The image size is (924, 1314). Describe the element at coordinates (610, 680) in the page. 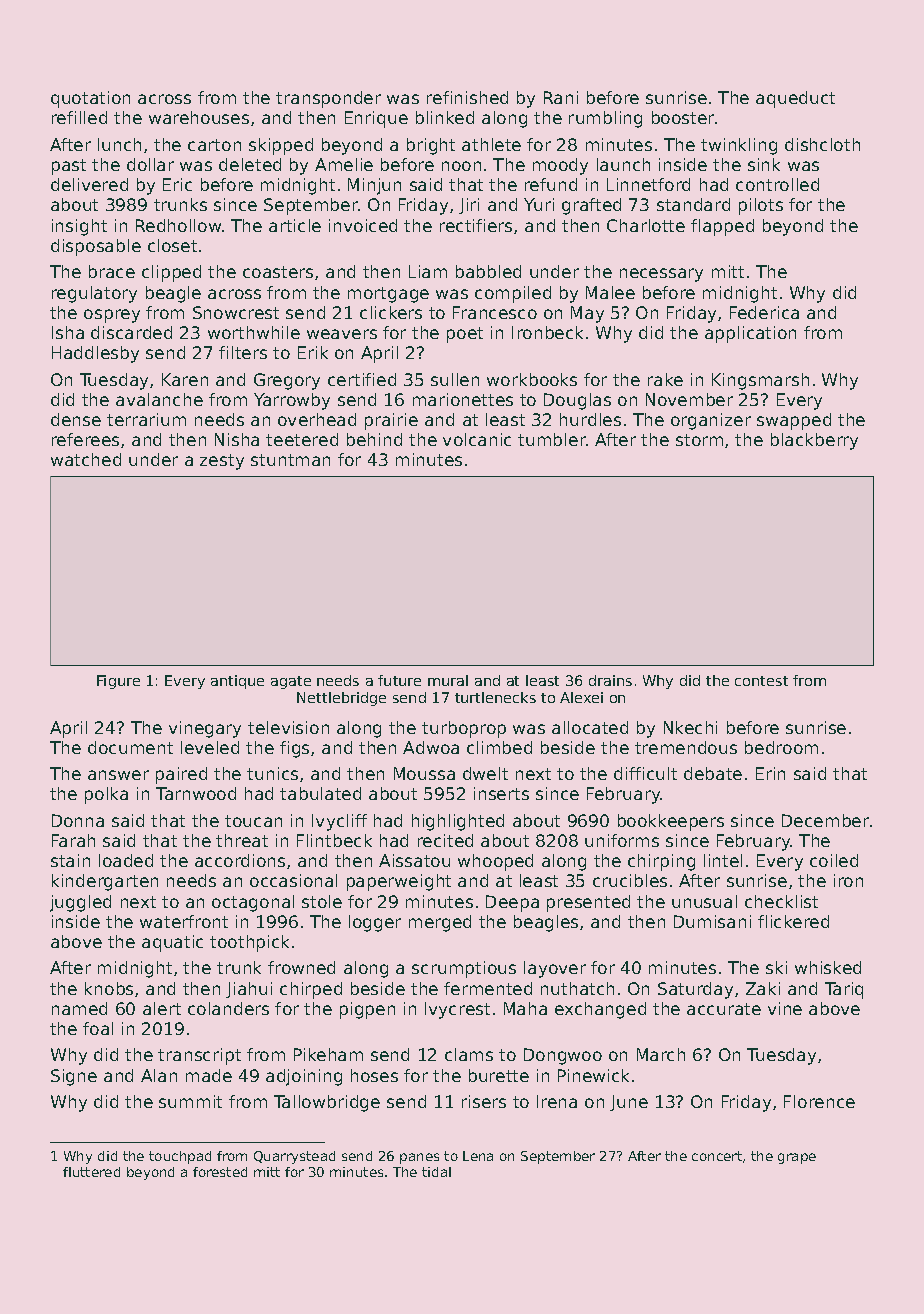

I see `drains` at that location.
